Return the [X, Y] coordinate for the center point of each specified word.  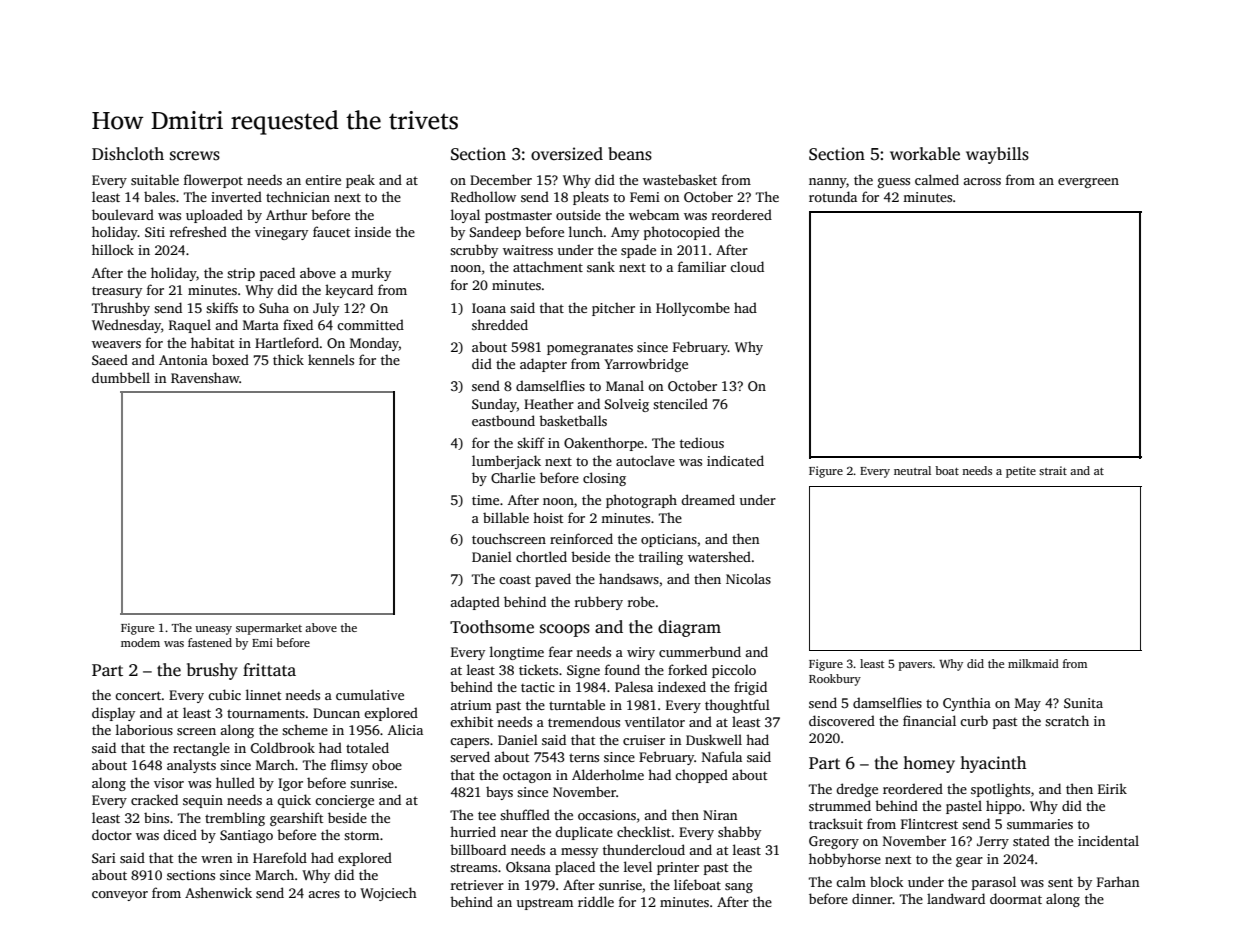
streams [473, 867]
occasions [607, 815]
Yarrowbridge [646, 365]
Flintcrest [929, 823]
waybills [997, 155]
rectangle [201, 749]
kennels [331, 359]
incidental [1108, 840]
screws [195, 156]
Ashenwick [218, 892]
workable [925, 154]
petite [1021, 472]
